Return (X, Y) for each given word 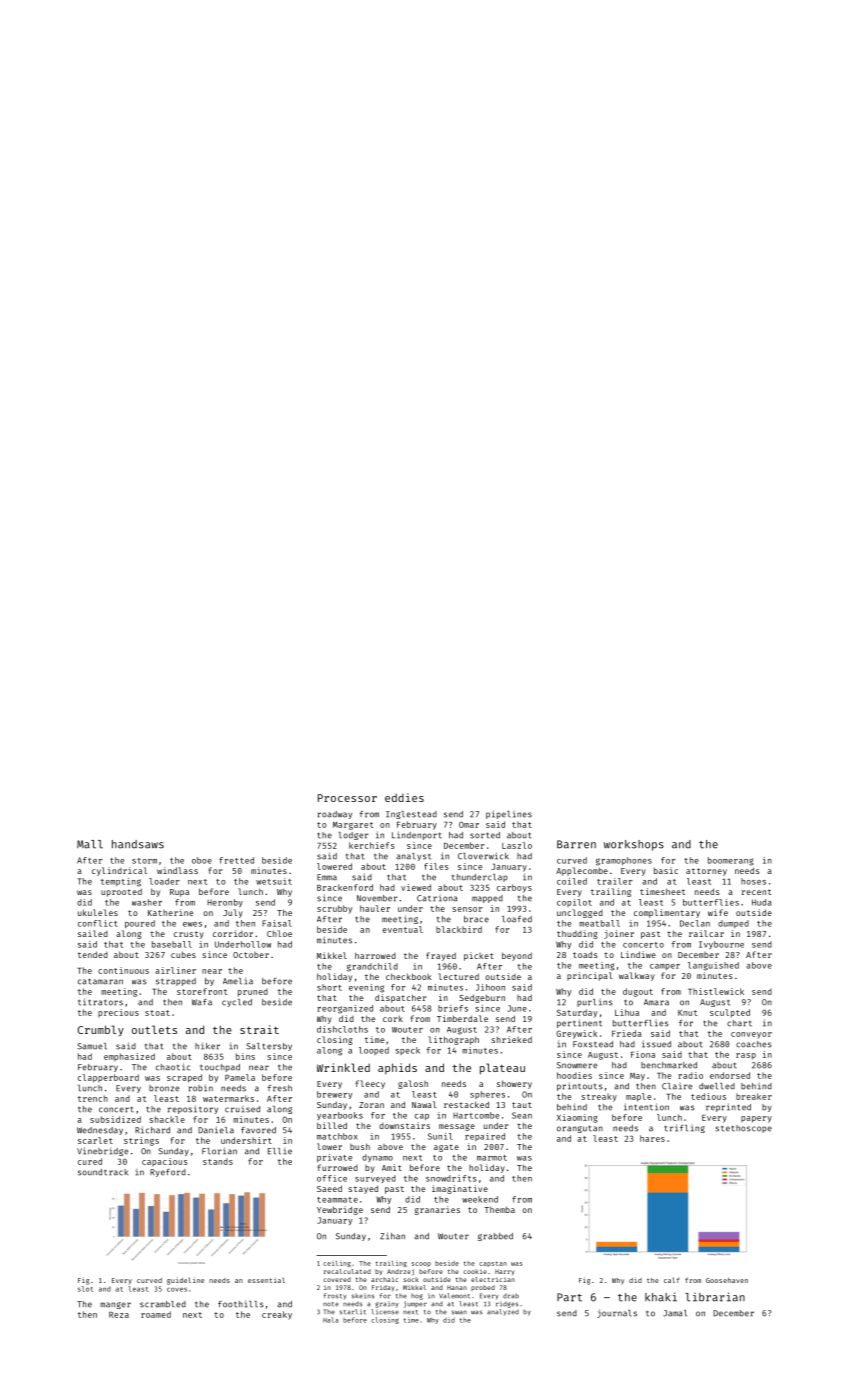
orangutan (580, 1129)
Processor (347, 798)
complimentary (667, 913)
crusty (189, 935)
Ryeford (168, 1173)
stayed (363, 1189)
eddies (404, 797)
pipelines (509, 814)
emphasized (129, 1057)
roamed (156, 1314)
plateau (502, 1069)
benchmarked (669, 1065)
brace (476, 919)
